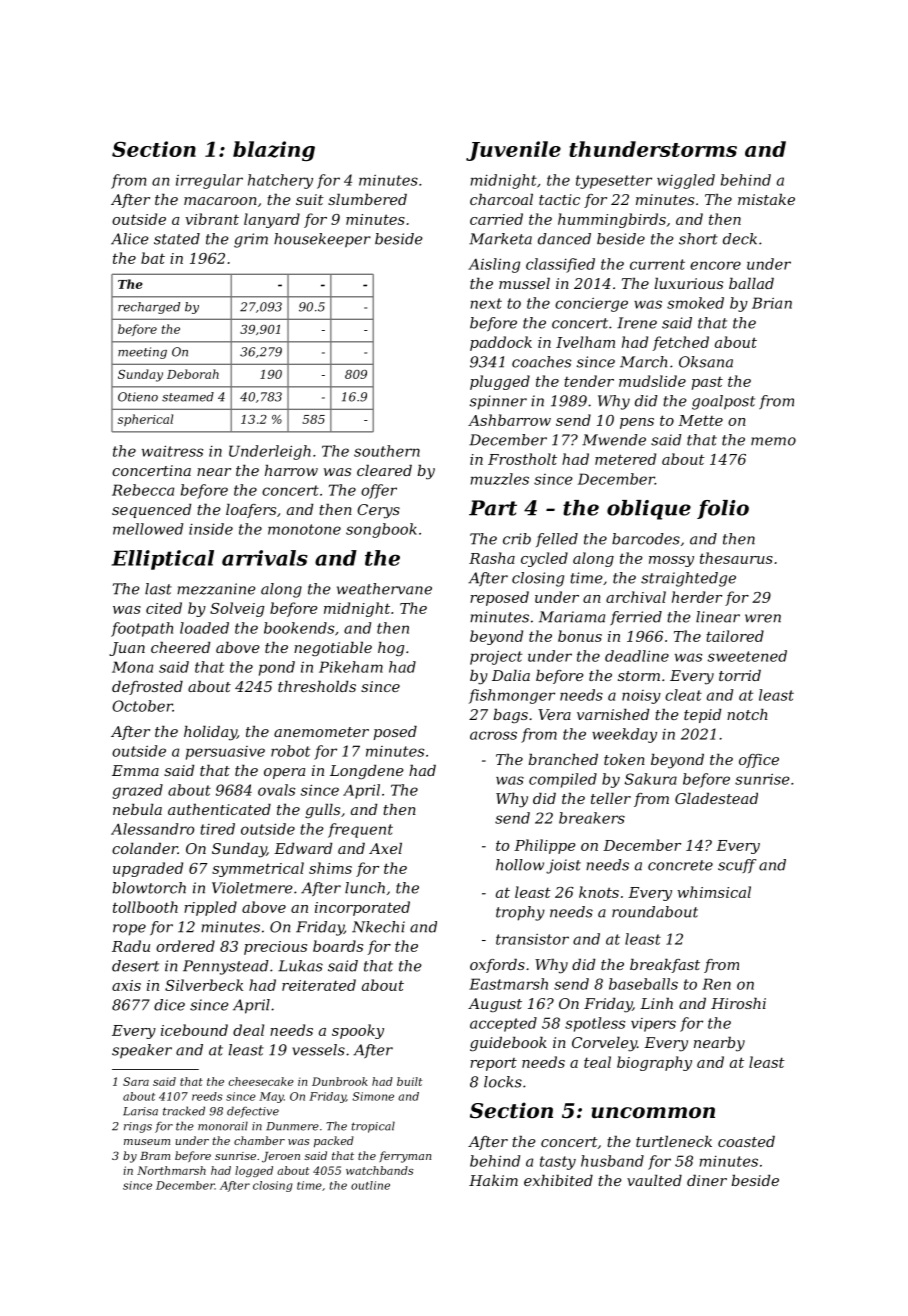 This document has width=908, height=1316. What do you see at coordinates (766, 199) in the document?
I see `mistake` at bounding box center [766, 199].
